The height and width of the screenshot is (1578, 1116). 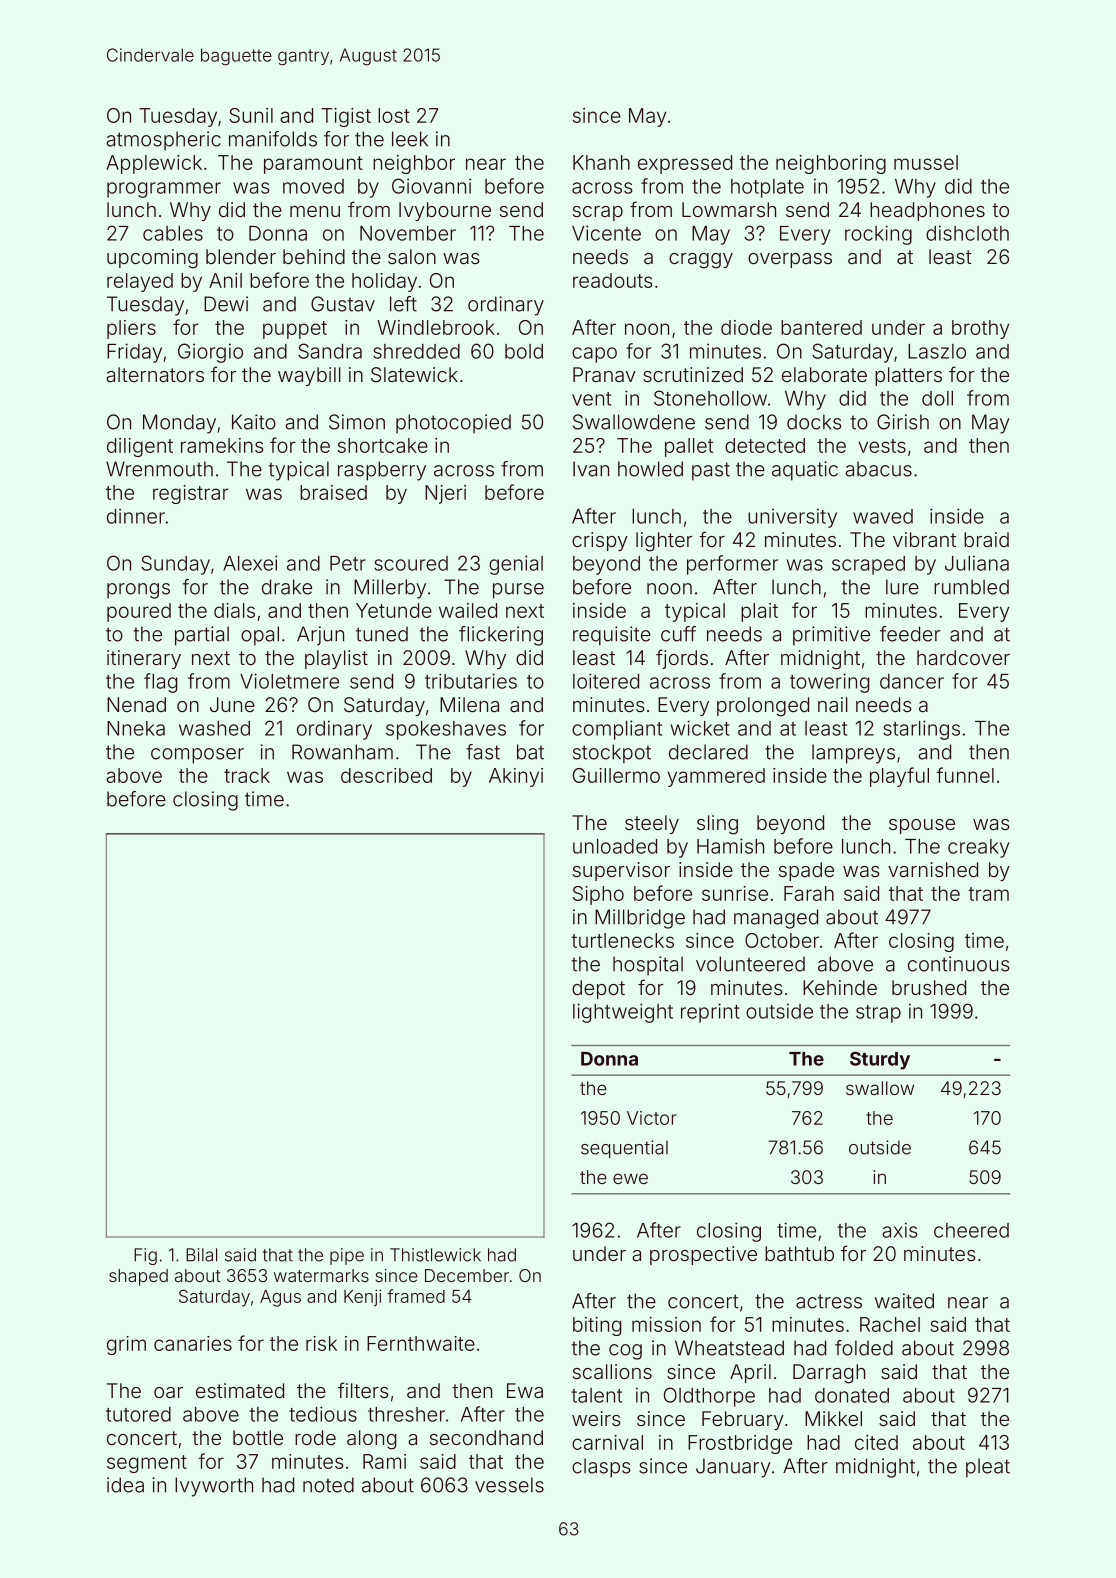 What do you see at coordinates (155, 374) in the screenshot?
I see `alternators` at bounding box center [155, 374].
